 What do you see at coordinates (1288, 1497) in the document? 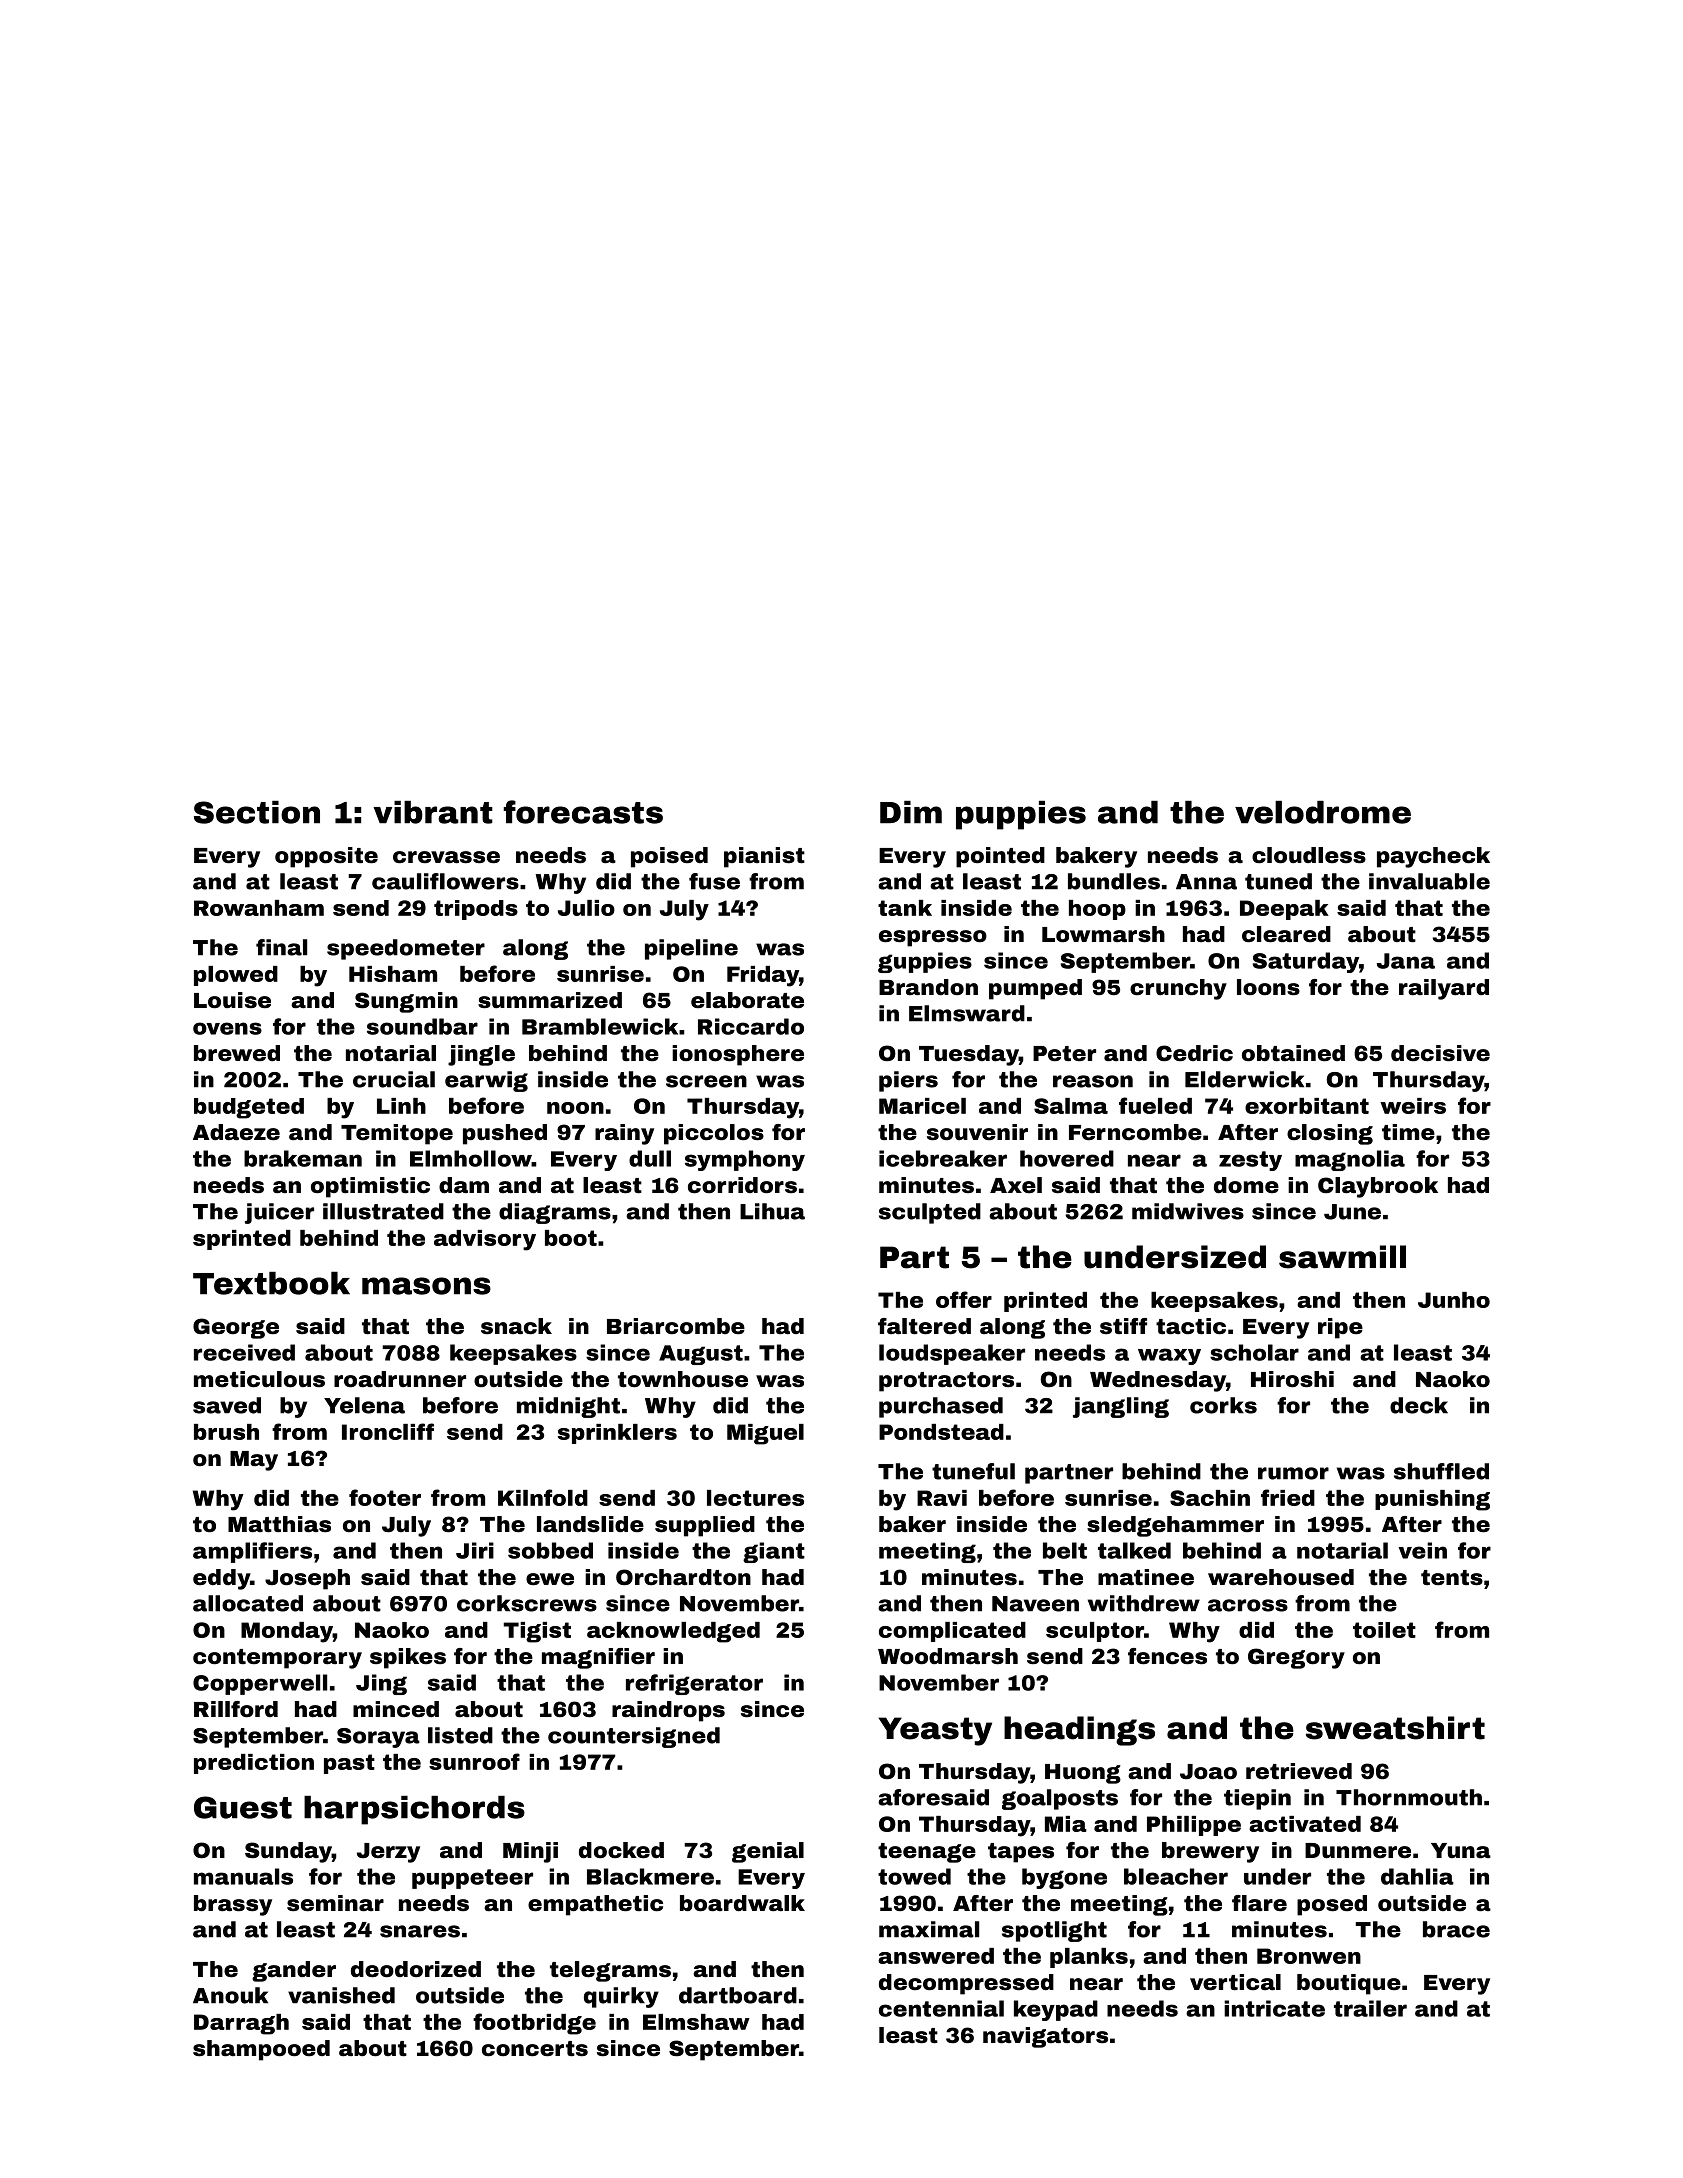
I see `fried` at bounding box center [1288, 1497].
